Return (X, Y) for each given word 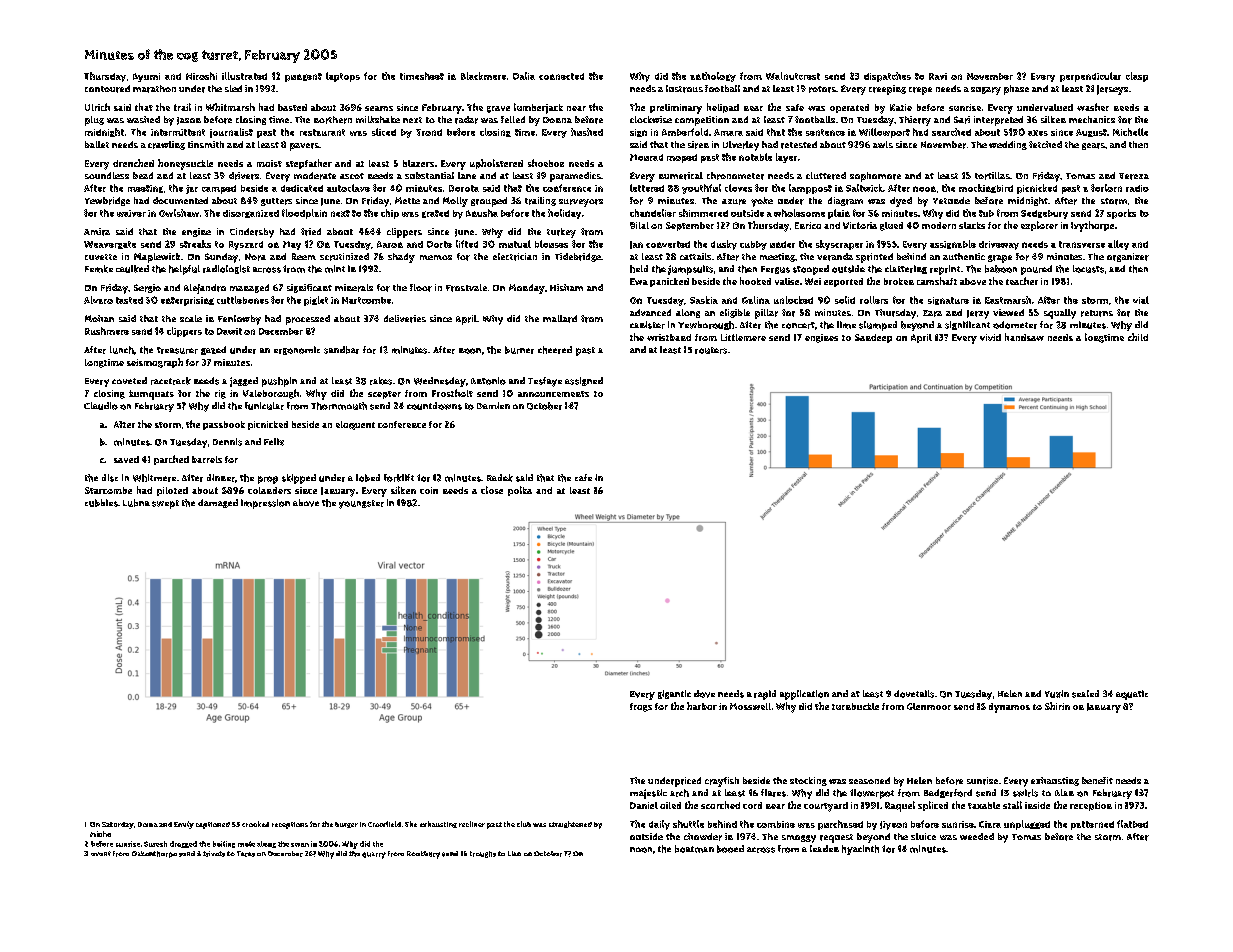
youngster (361, 504)
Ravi (938, 76)
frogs (641, 707)
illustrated (244, 76)
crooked (255, 824)
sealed (1085, 694)
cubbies (101, 503)
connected (561, 76)
